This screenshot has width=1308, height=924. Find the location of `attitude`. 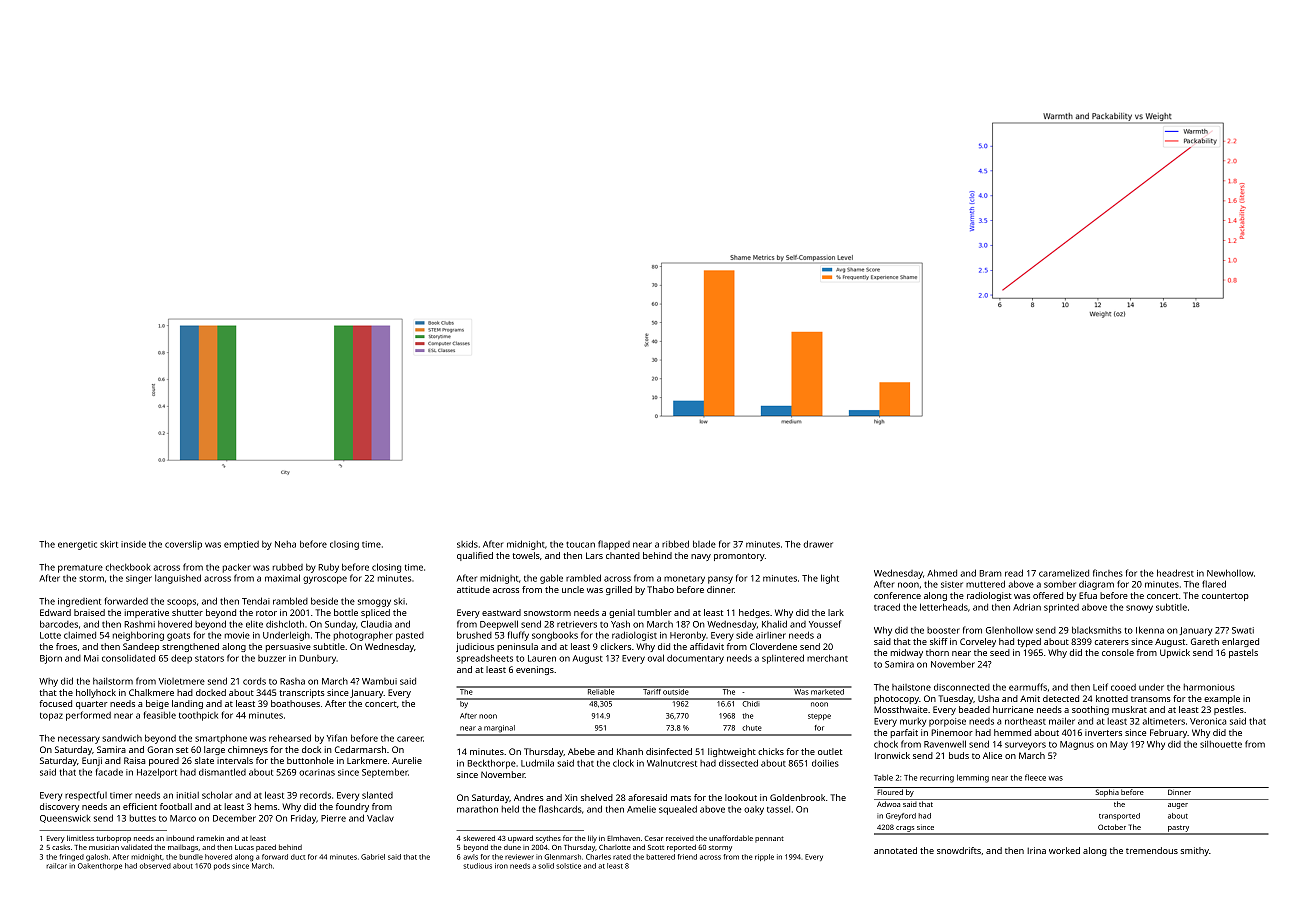

attitude is located at coordinates (473, 589).
